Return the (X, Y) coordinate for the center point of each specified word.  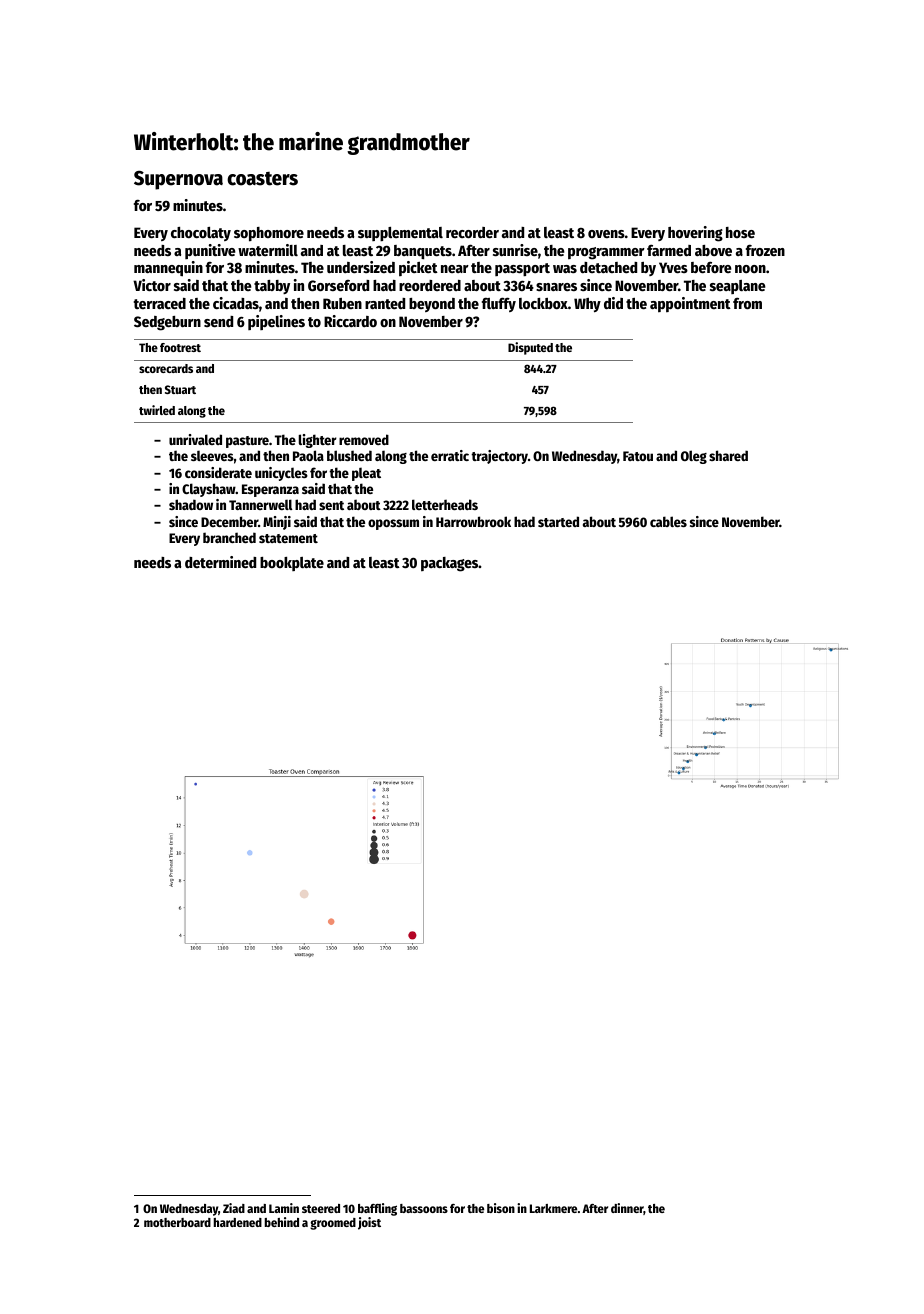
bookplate (292, 564)
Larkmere (553, 1208)
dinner (627, 1209)
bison (501, 1208)
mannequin (168, 269)
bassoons (424, 1208)
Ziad (234, 1208)
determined (220, 562)
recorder (472, 232)
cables (668, 521)
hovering (695, 234)
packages (450, 564)
